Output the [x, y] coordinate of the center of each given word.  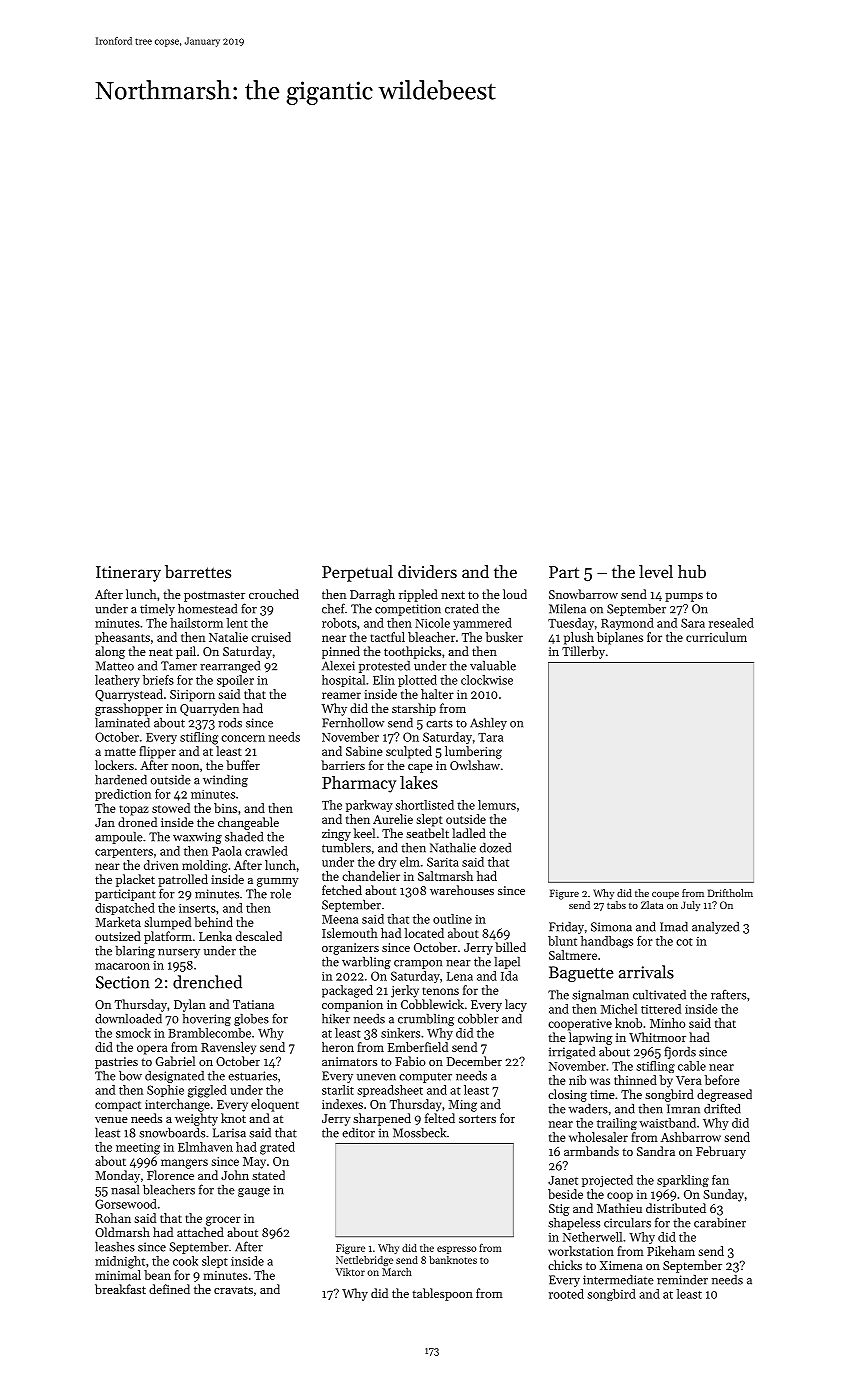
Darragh [372, 595]
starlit [338, 1090]
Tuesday [571, 624]
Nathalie [453, 847]
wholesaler [598, 1137]
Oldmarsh [122, 1232]
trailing [617, 1124]
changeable [248, 823]
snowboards [172, 1133]
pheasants [122, 638]
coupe [665, 895]
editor [358, 1133]
